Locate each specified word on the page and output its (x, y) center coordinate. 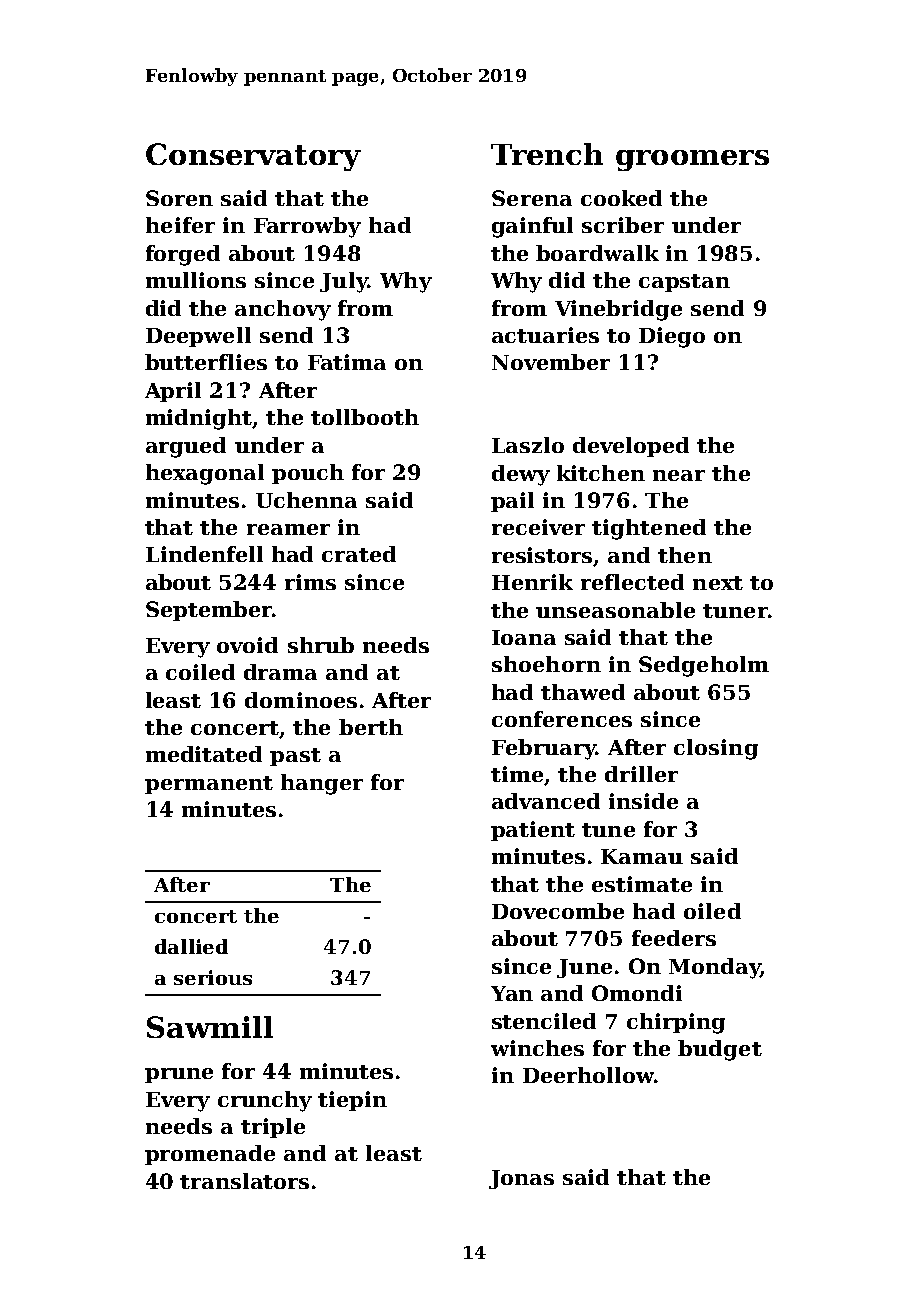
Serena (532, 198)
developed (631, 447)
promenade (210, 1155)
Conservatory (253, 157)
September (209, 611)
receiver (538, 527)
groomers (692, 160)
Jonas (521, 1179)
